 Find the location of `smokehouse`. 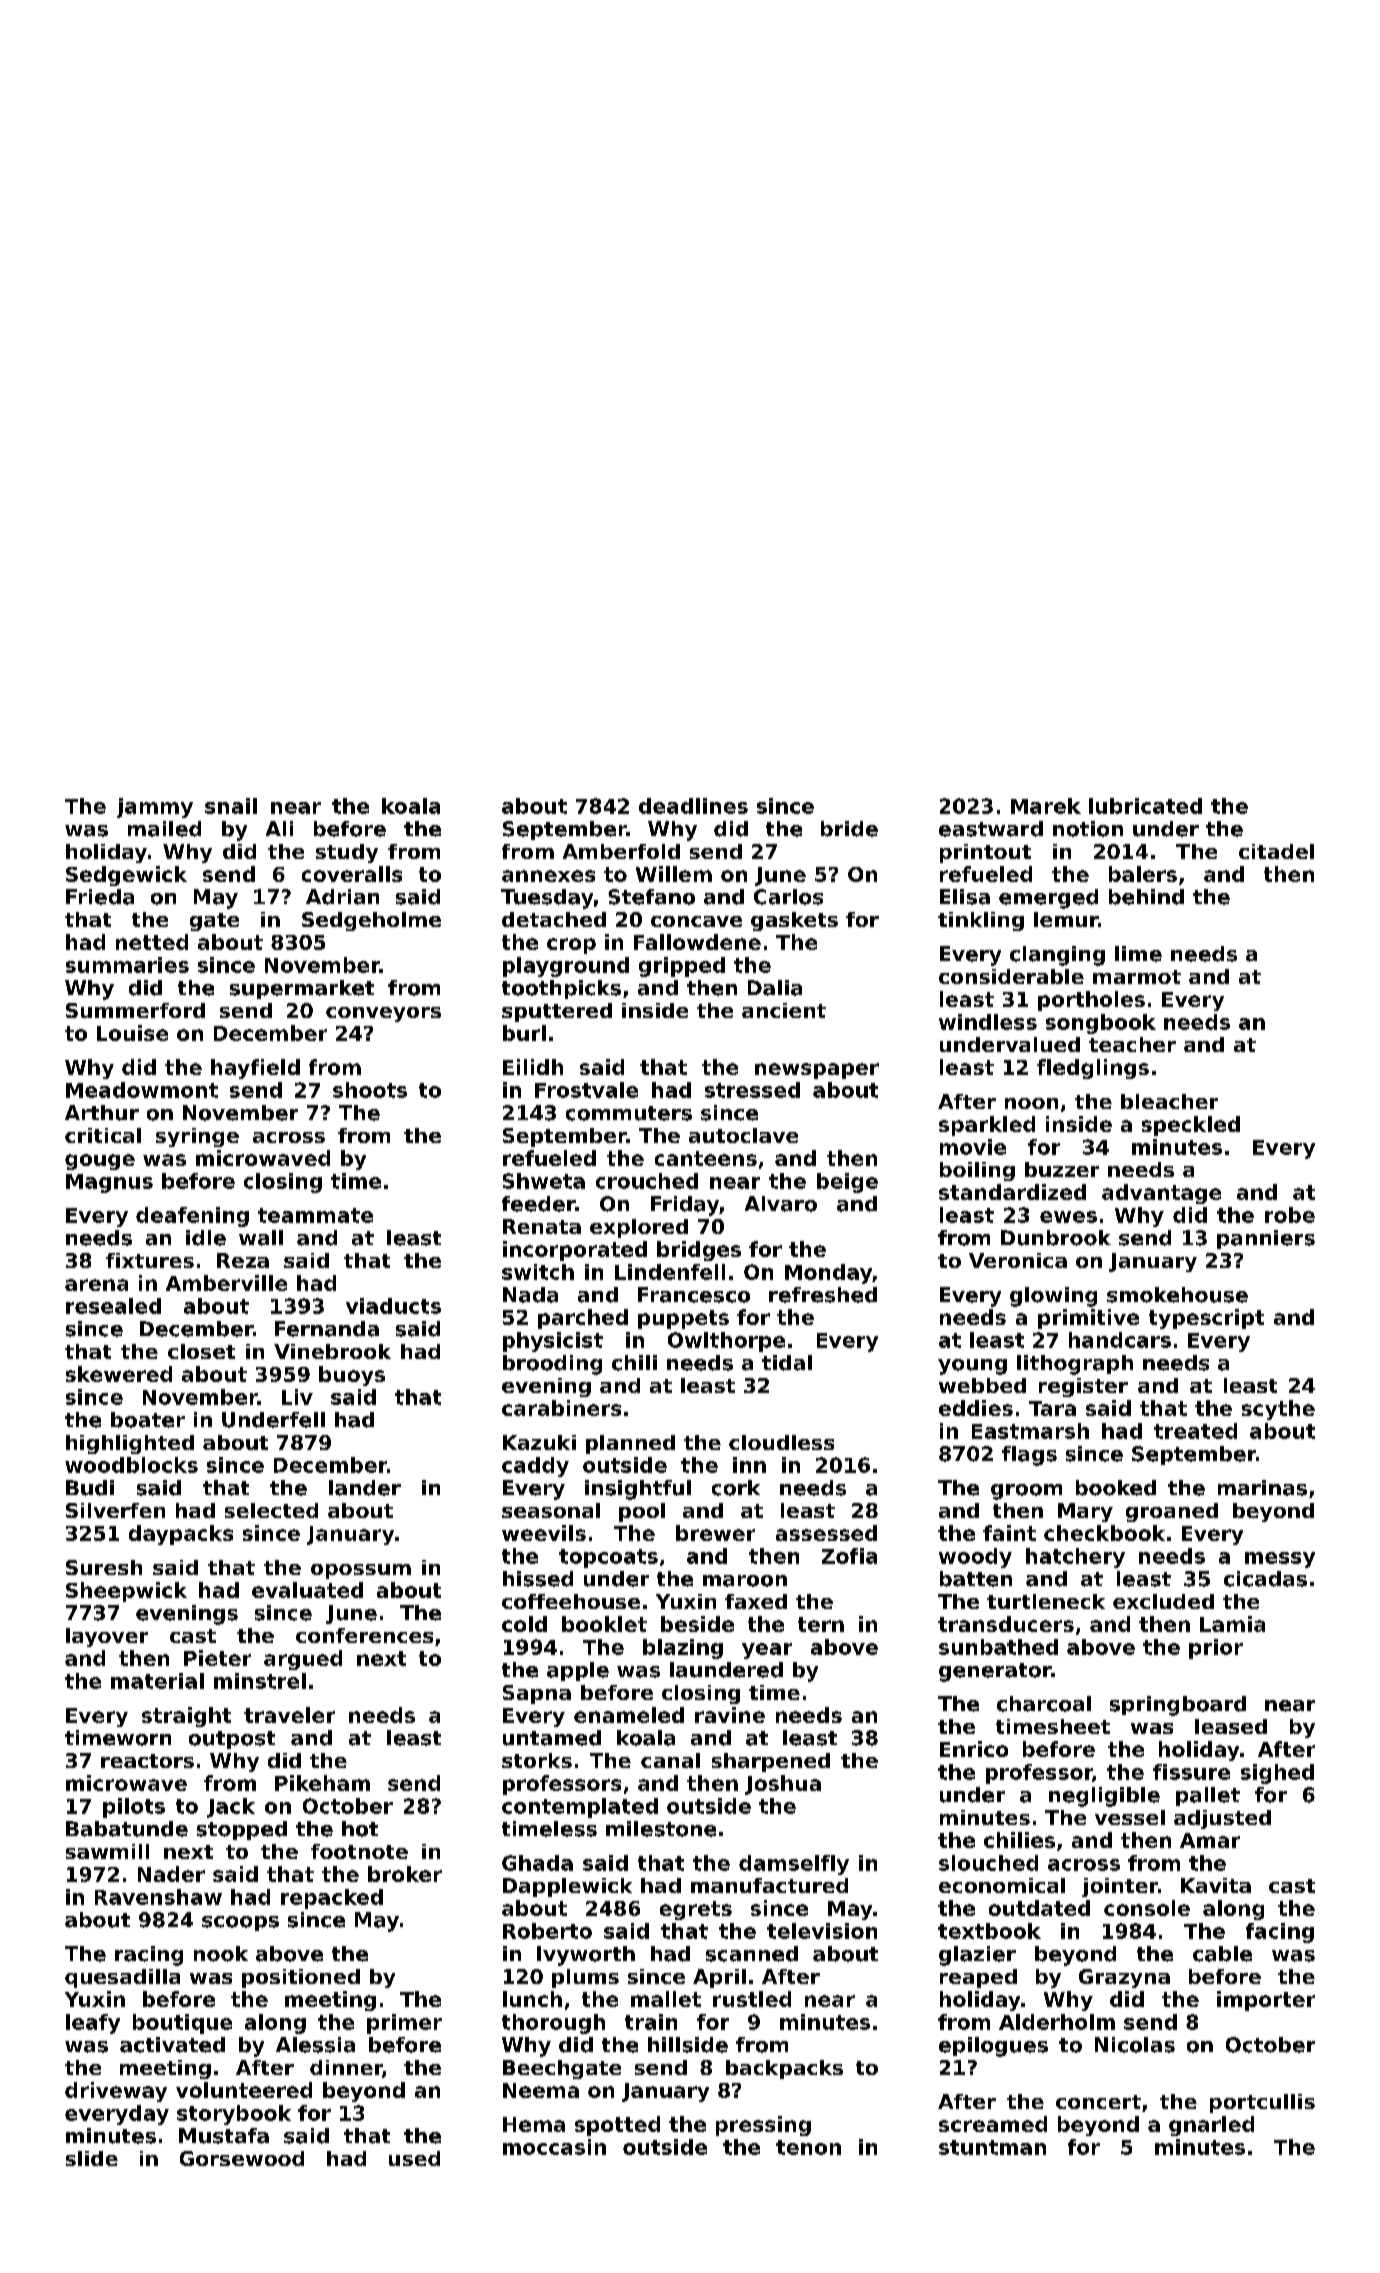

smokehouse is located at coordinates (1177, 1295).
